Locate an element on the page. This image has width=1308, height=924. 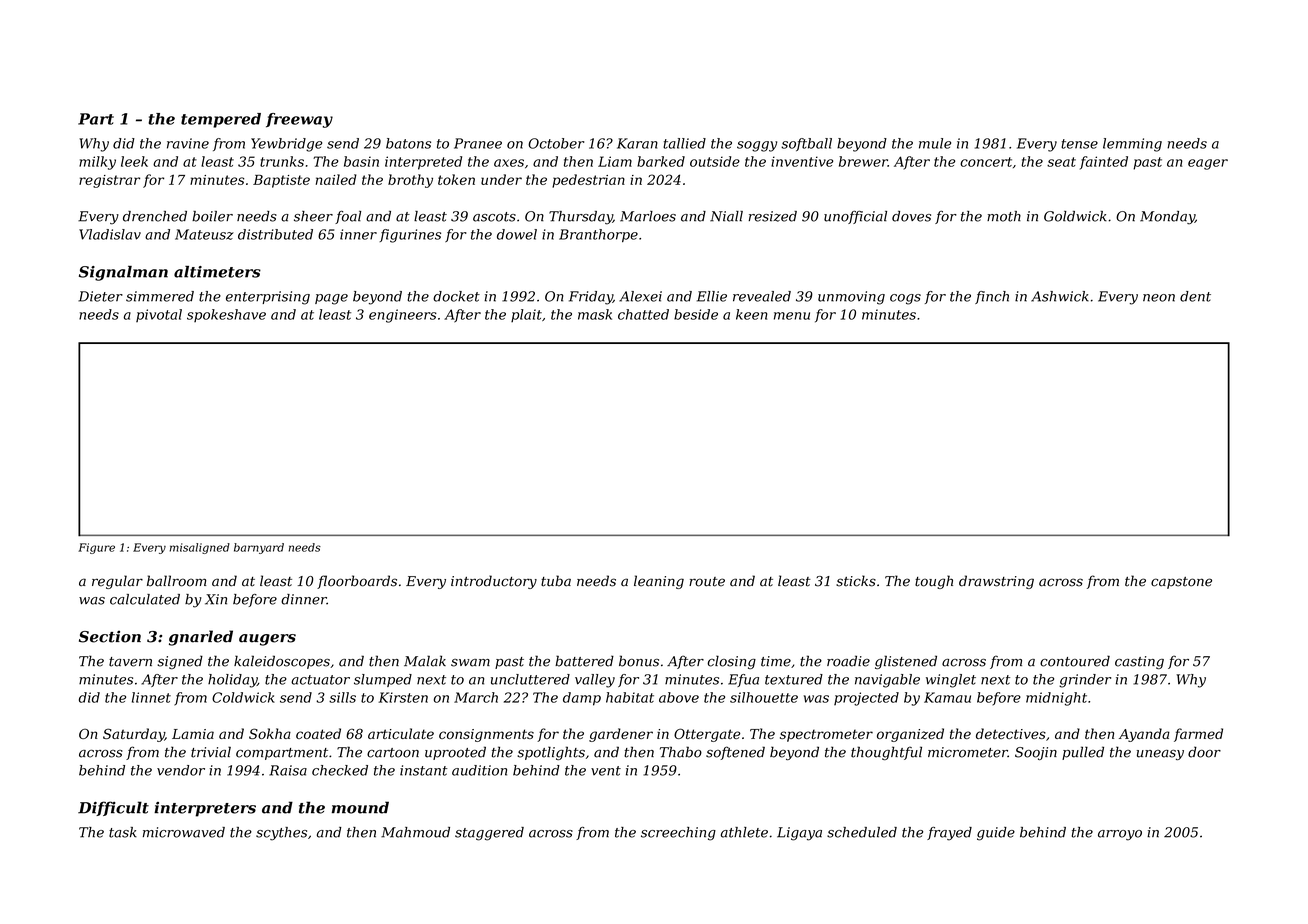
menu is located at coordinates (792, 316).
